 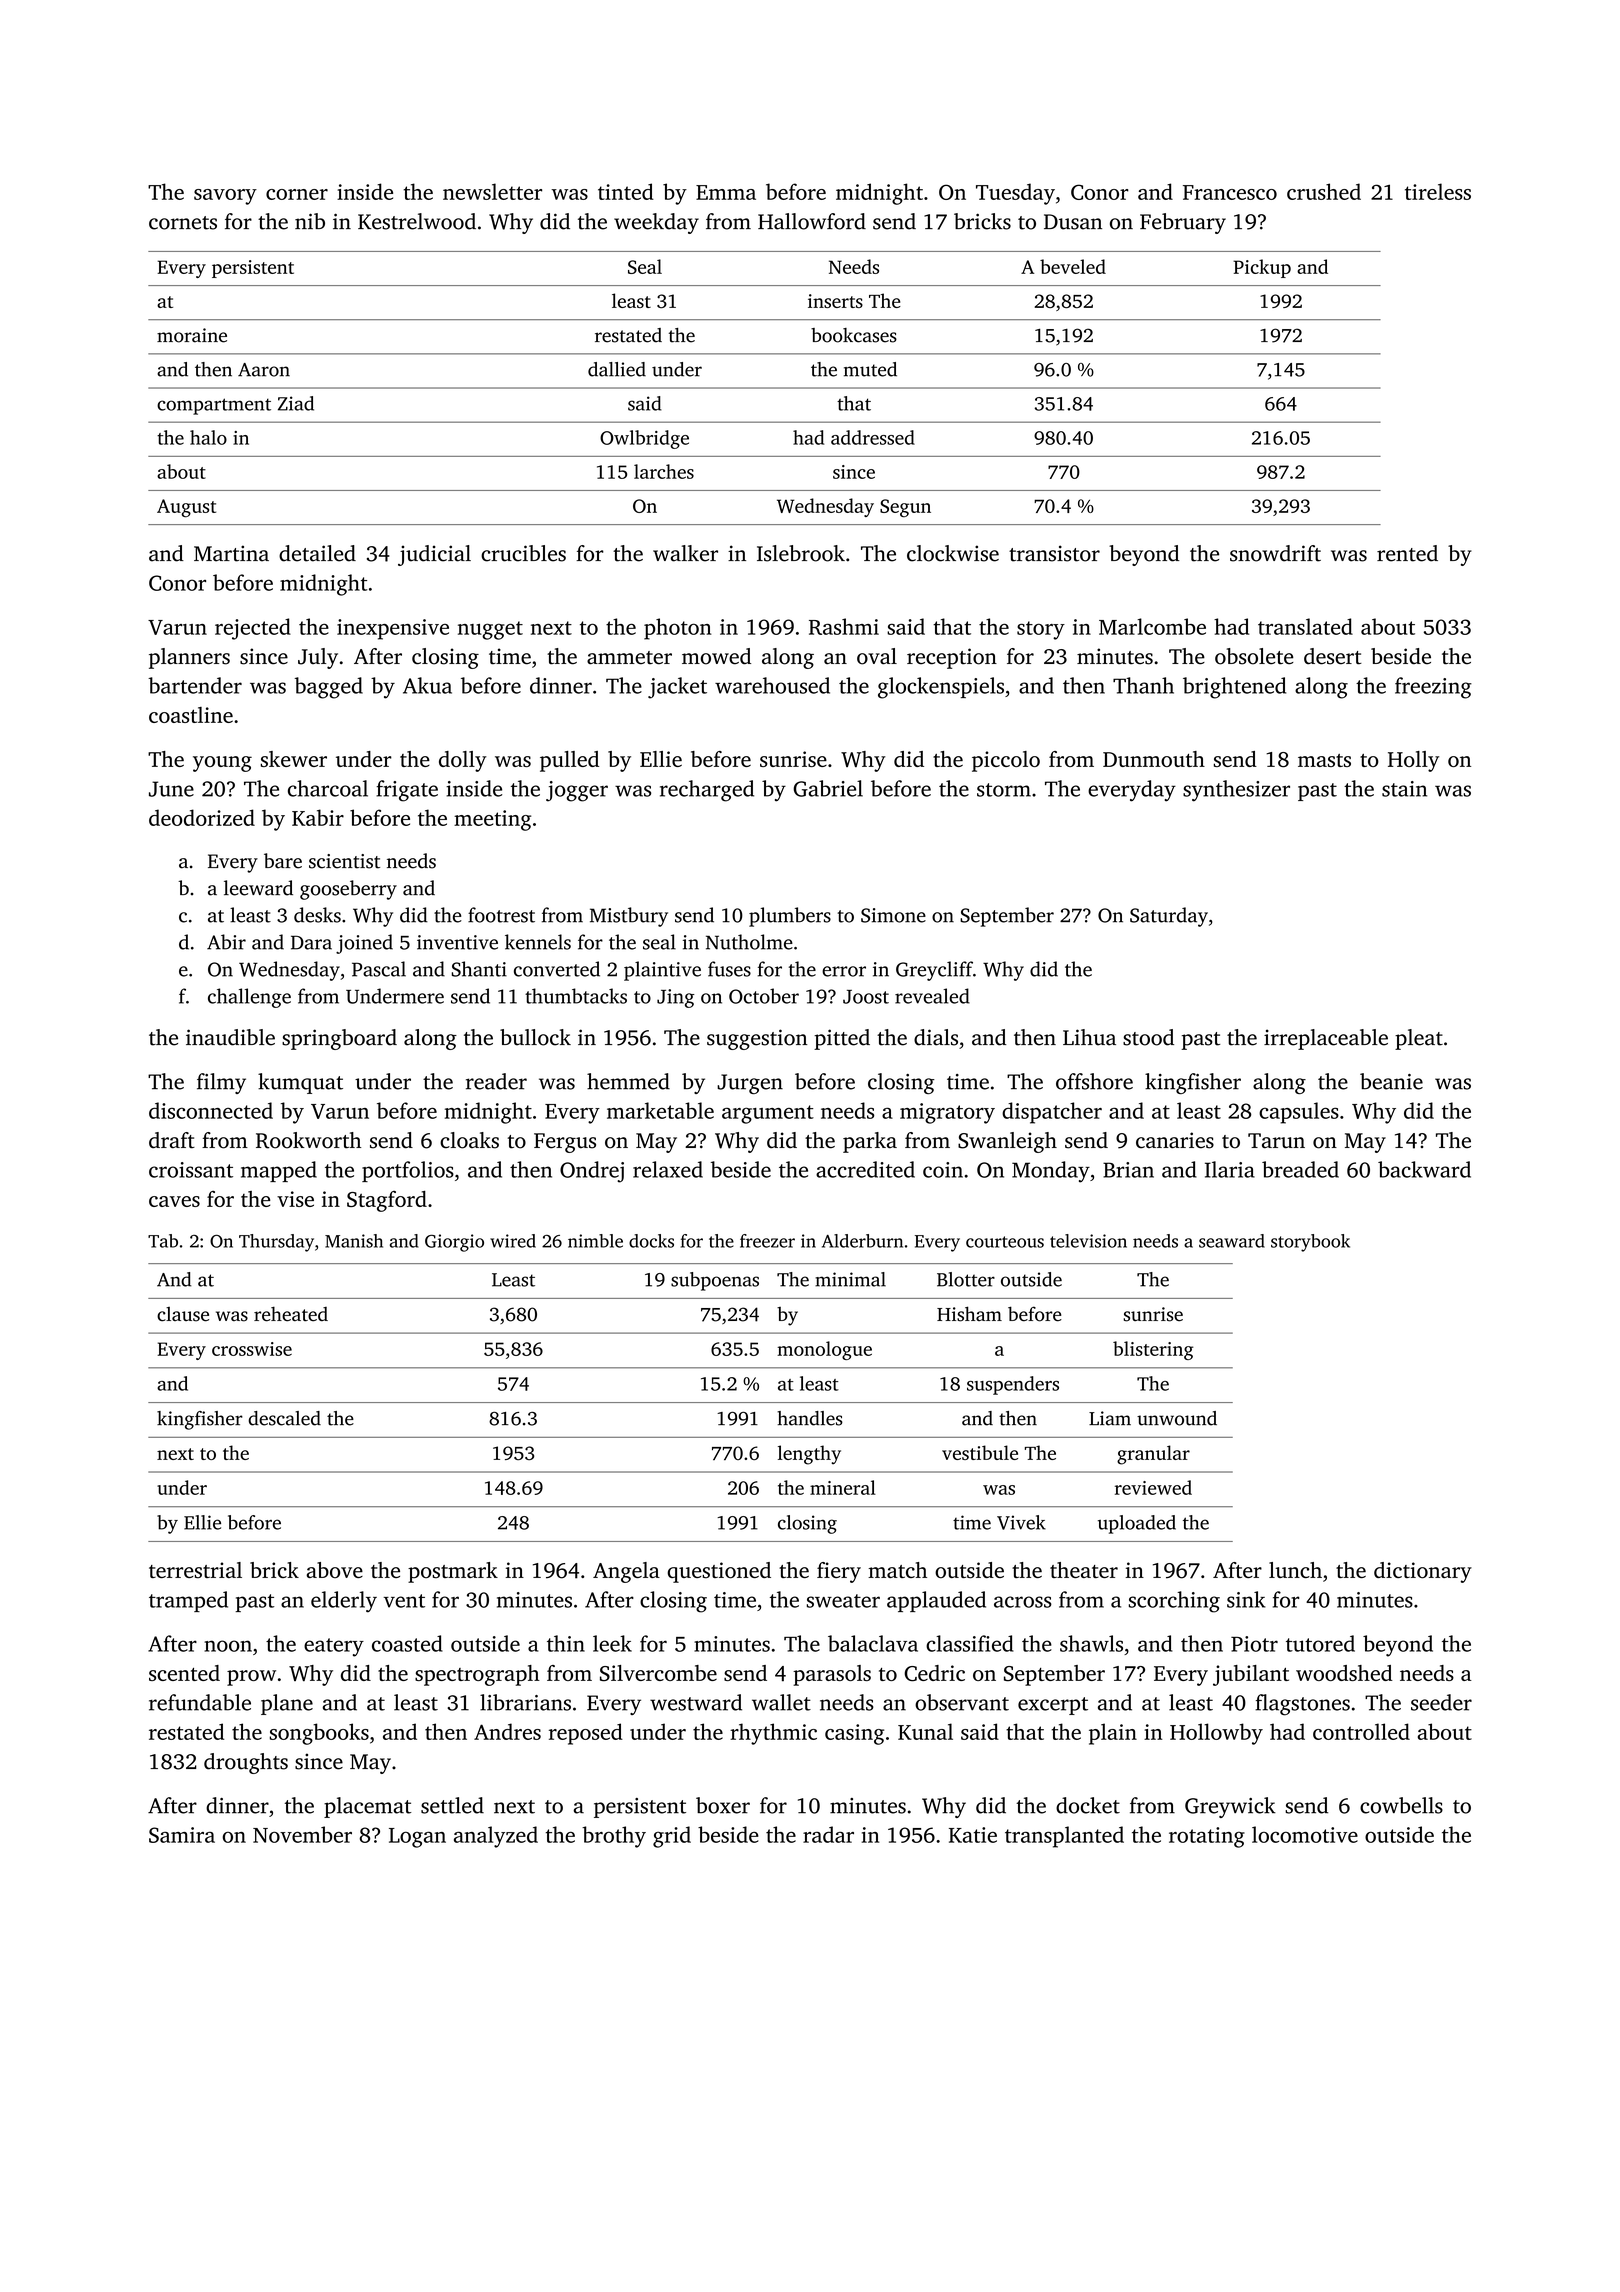 I want to click on dictionary, so click(x=1423, y=1572).
